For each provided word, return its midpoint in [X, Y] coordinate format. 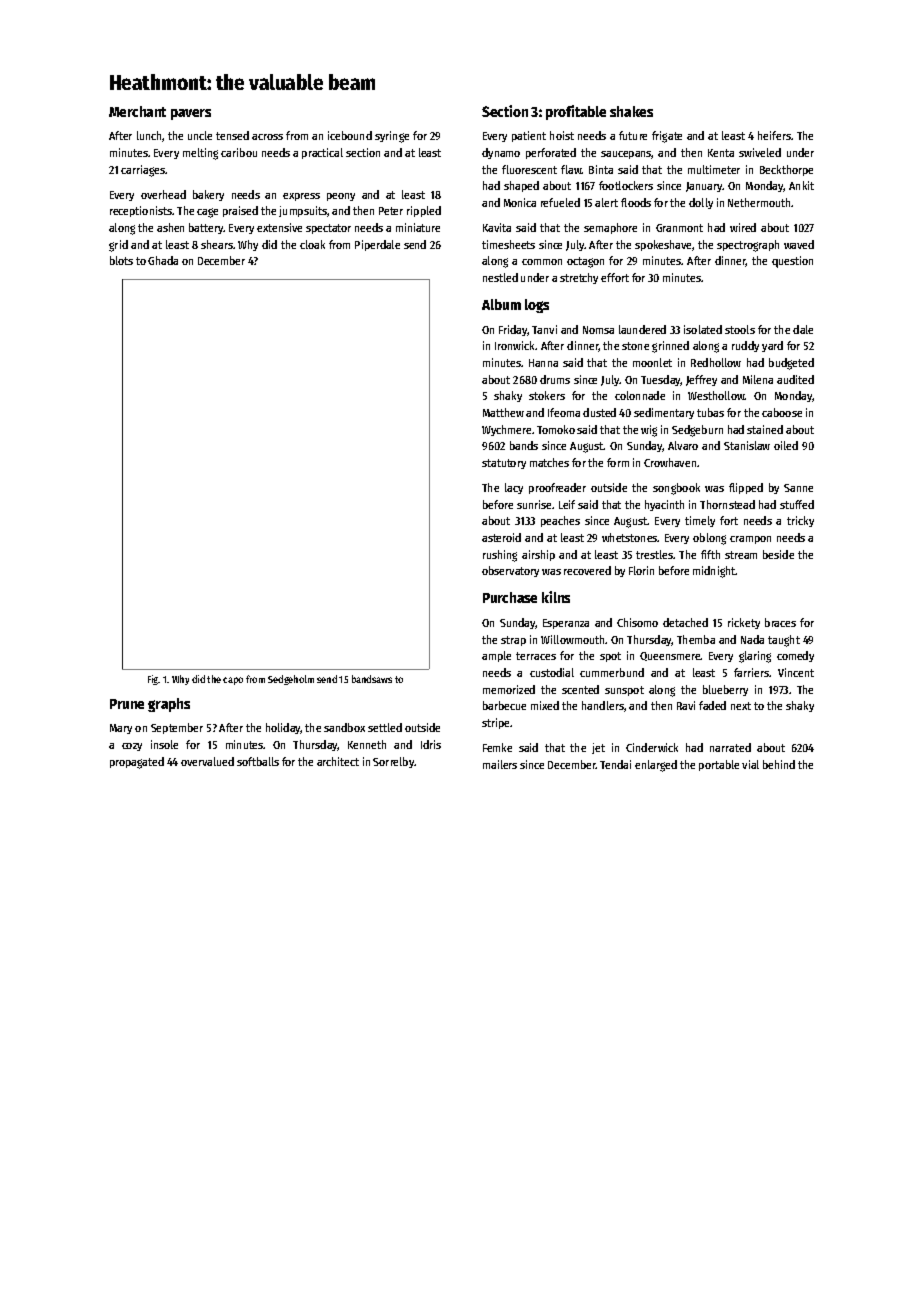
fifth [710, 554]
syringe [392, 137]
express [301, 197]
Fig [153, 680]
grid [118, 246]
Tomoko [556, 429]
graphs [169, 705]
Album [501, 304]
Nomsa [598, 330]
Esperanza [566, 624]
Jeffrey [701, 380]
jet [598, 748]
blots [121, 260]
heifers [774, 135]
